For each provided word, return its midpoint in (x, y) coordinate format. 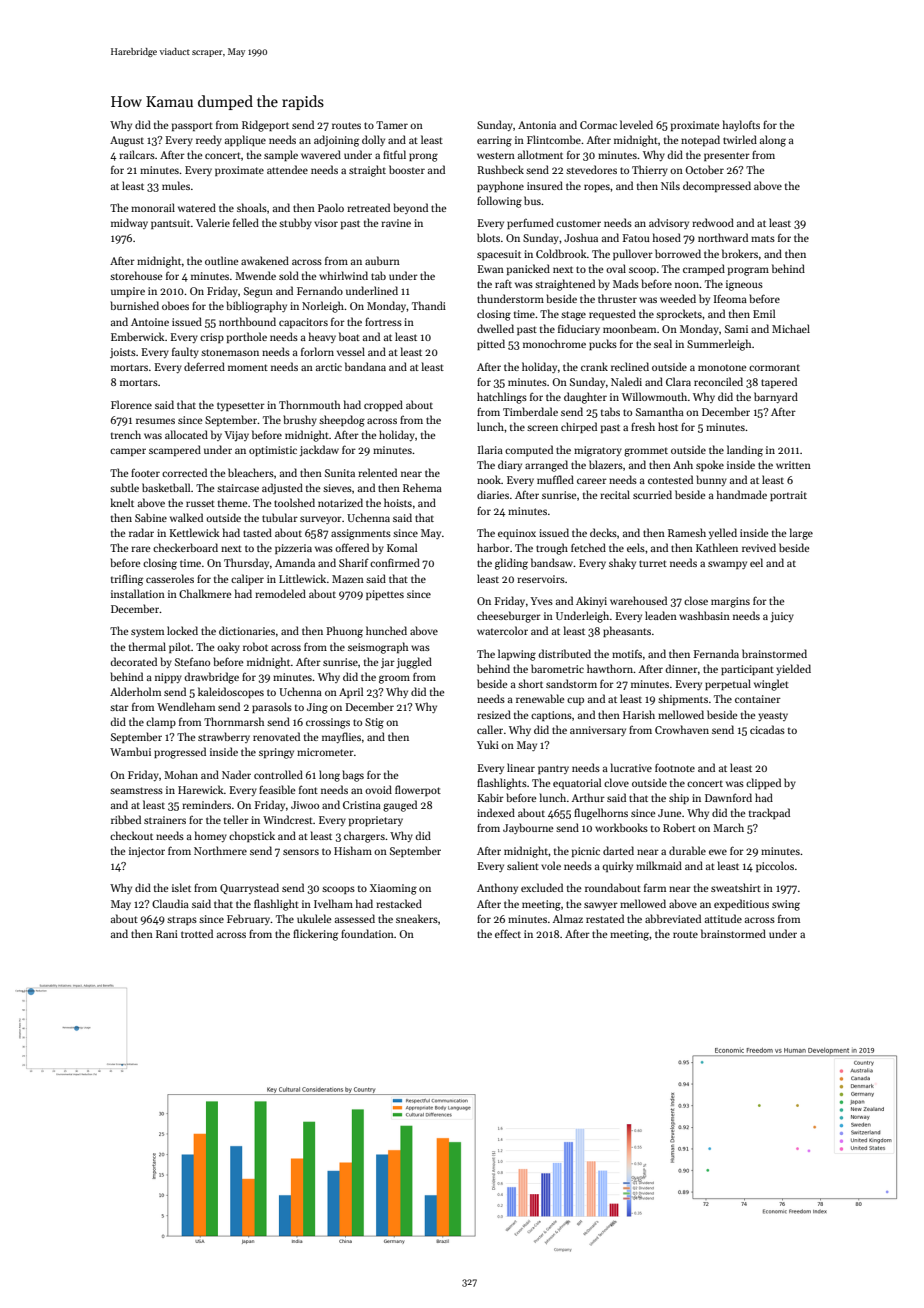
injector (147, 852)
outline (221, 260)
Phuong (344, 632)
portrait (788, 496)
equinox (517, 534)
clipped (763, 783)
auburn (382, 260)
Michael (791, 328)
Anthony (497, 888)
